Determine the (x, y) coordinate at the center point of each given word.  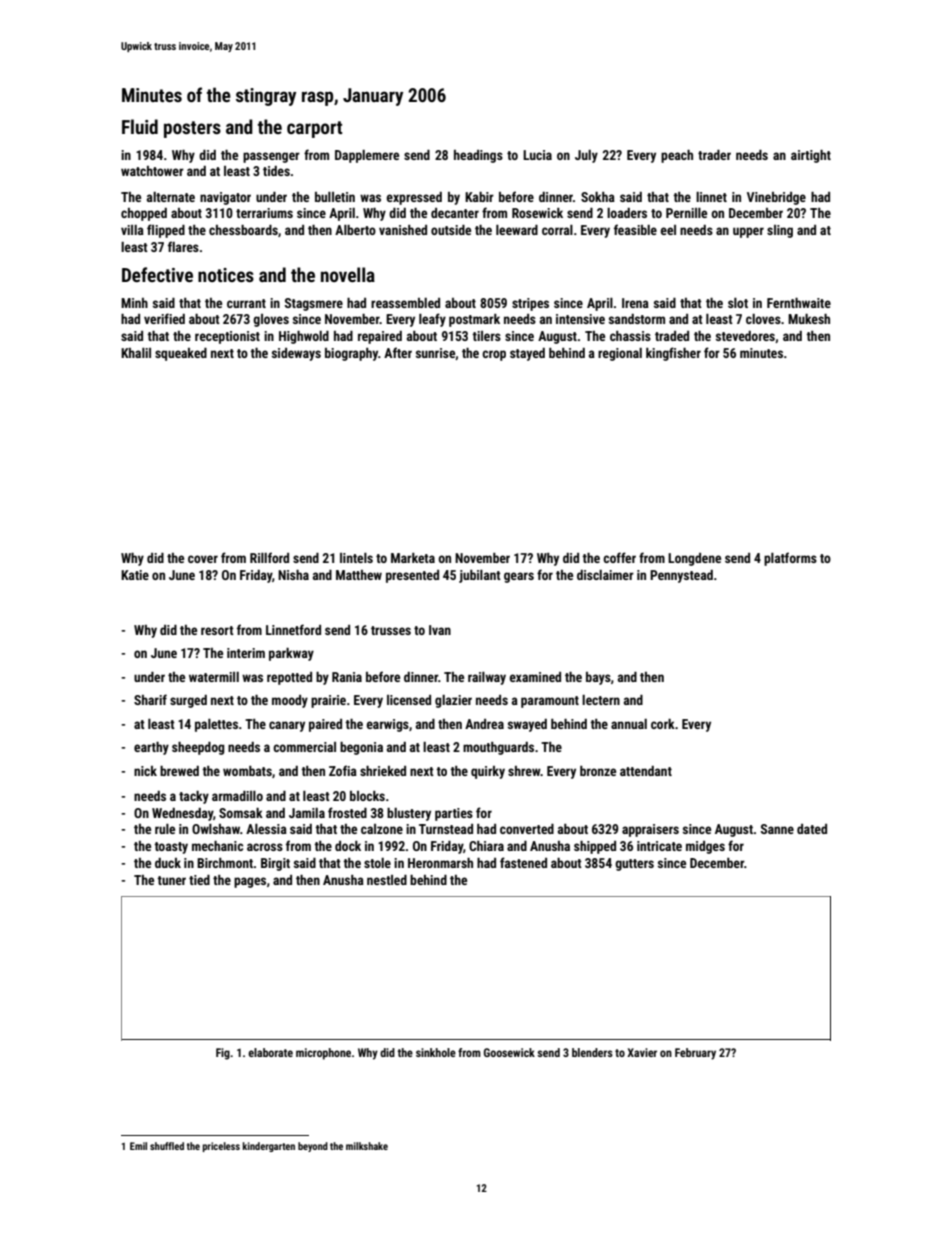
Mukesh (809, 319)
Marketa (413, 558)
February (695, 1054)
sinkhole (436, 1052)
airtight (811, 156)
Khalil (136, 353)
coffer (619, 557)
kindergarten (269, 1147)
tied (199, 880)
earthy (151, 748)
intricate (659, 846)
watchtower (152, 171)
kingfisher (673, 354)
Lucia (537, 155)
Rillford (269, 557)
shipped (595, 847)
